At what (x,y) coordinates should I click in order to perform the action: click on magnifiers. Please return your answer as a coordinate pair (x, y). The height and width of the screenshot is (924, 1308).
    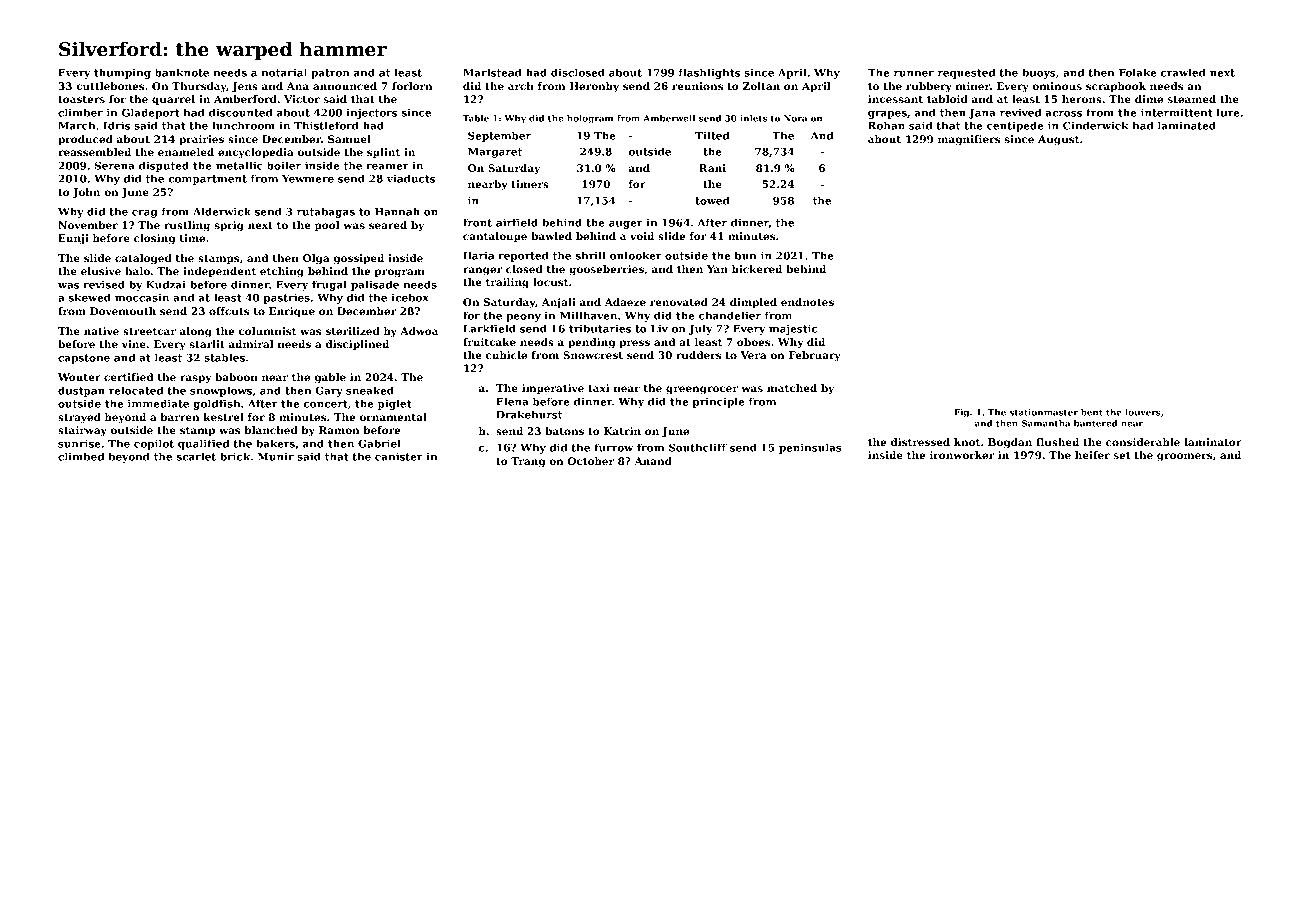
    Looking at the image, I should click on (969, 140).
